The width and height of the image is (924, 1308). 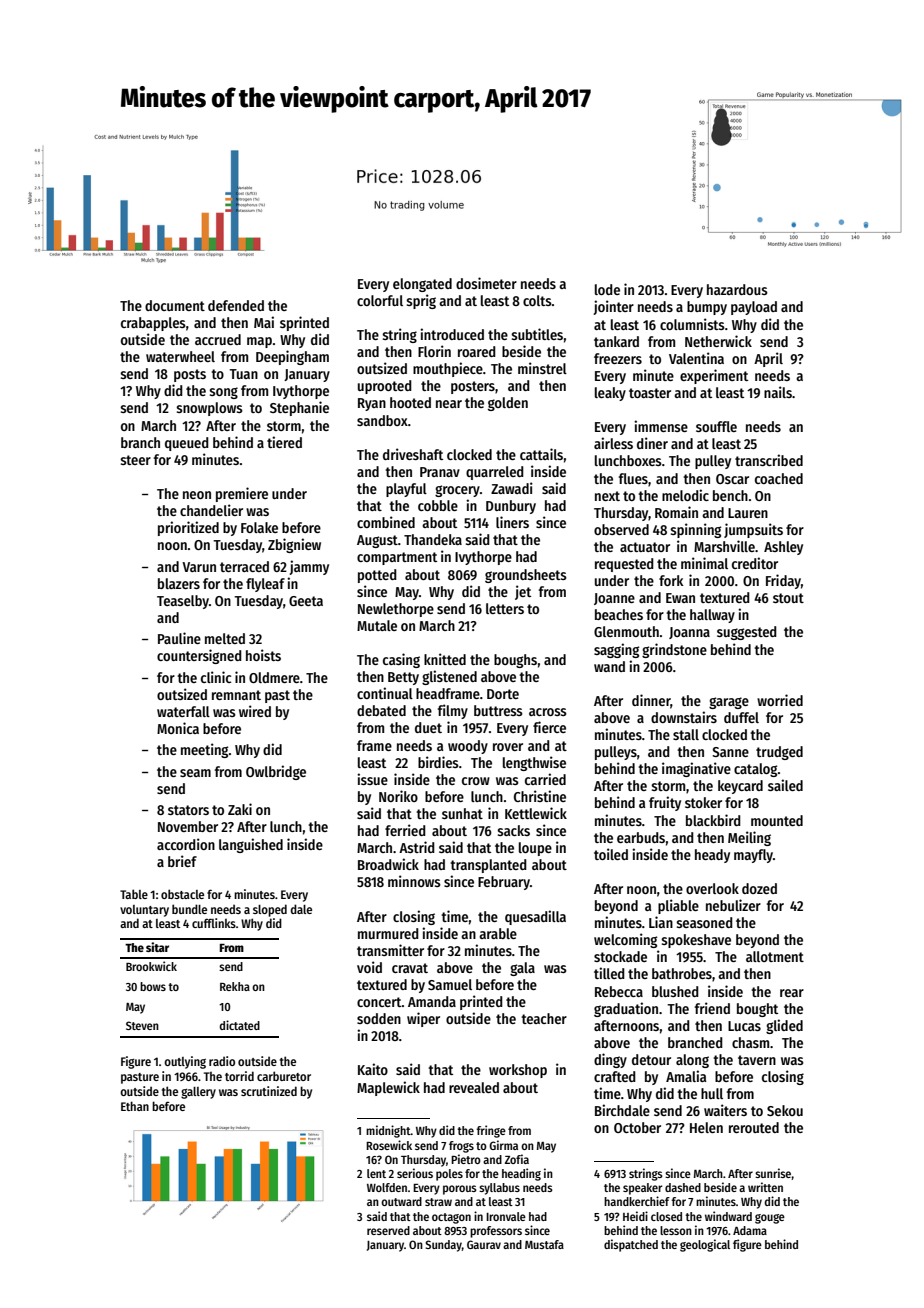 I want to click on void, so click(x=369, y=967).
